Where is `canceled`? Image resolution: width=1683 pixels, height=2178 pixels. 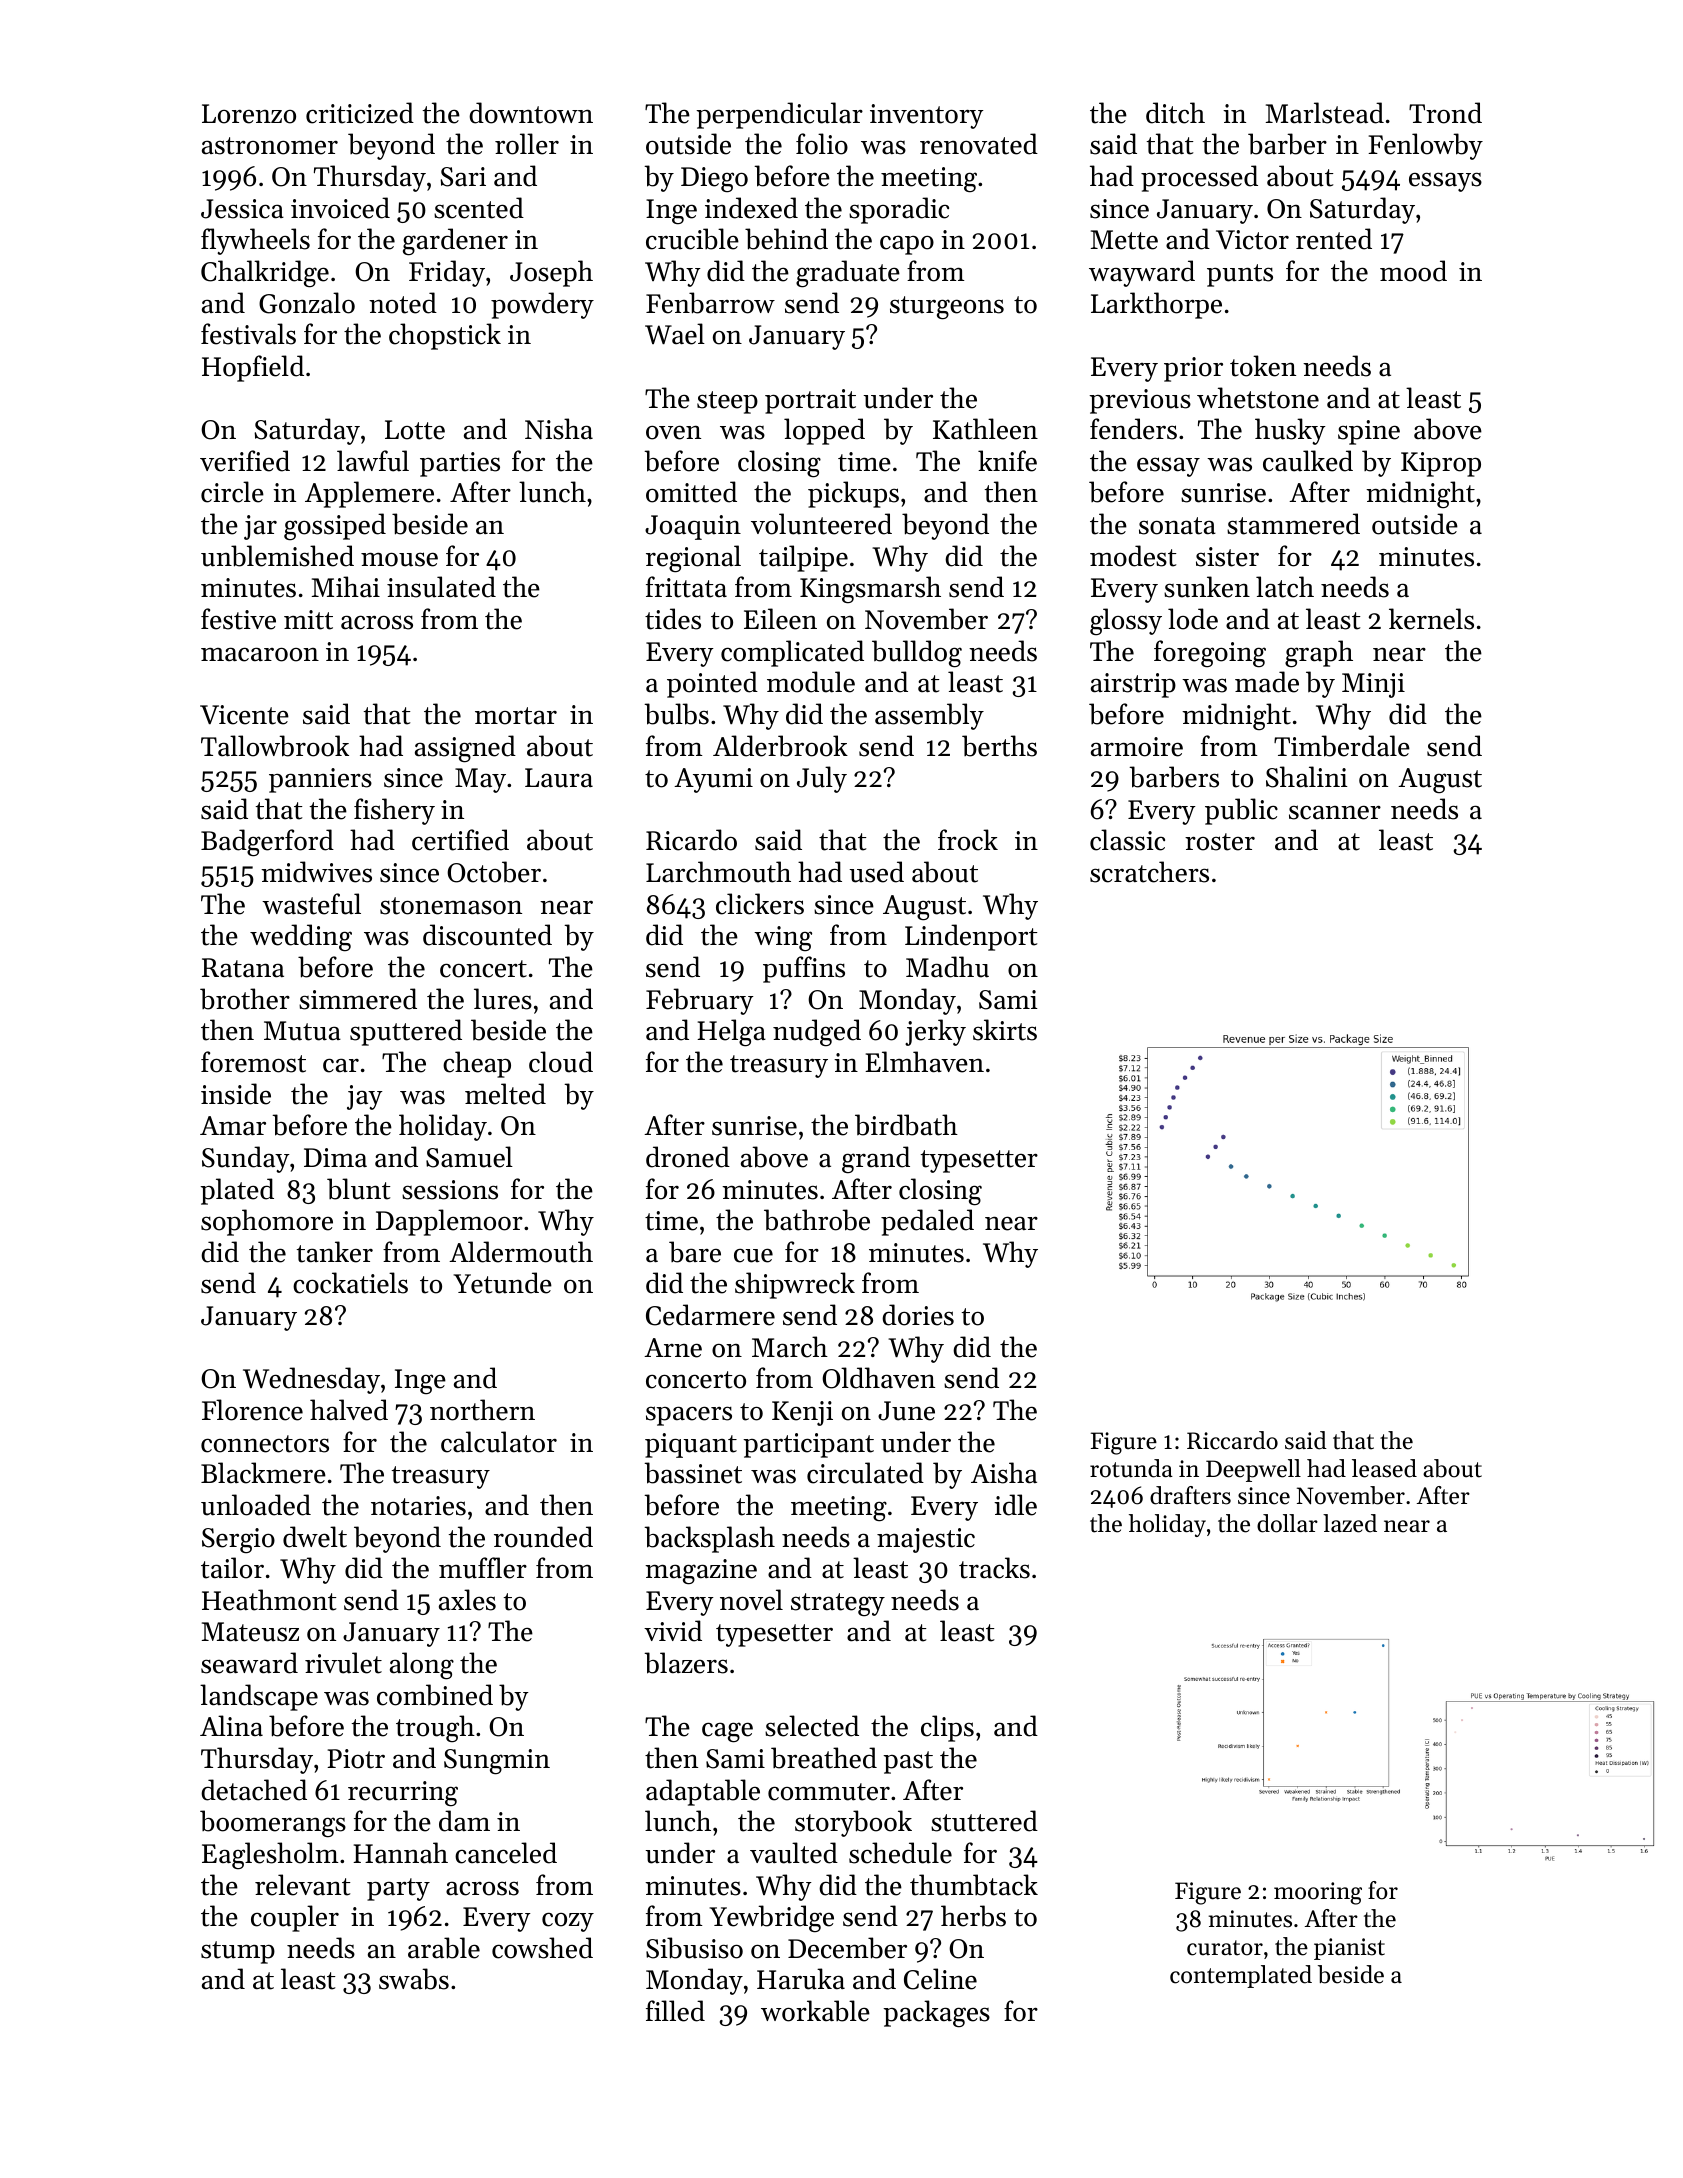 canceled is located at coordinates (506, 1853).
